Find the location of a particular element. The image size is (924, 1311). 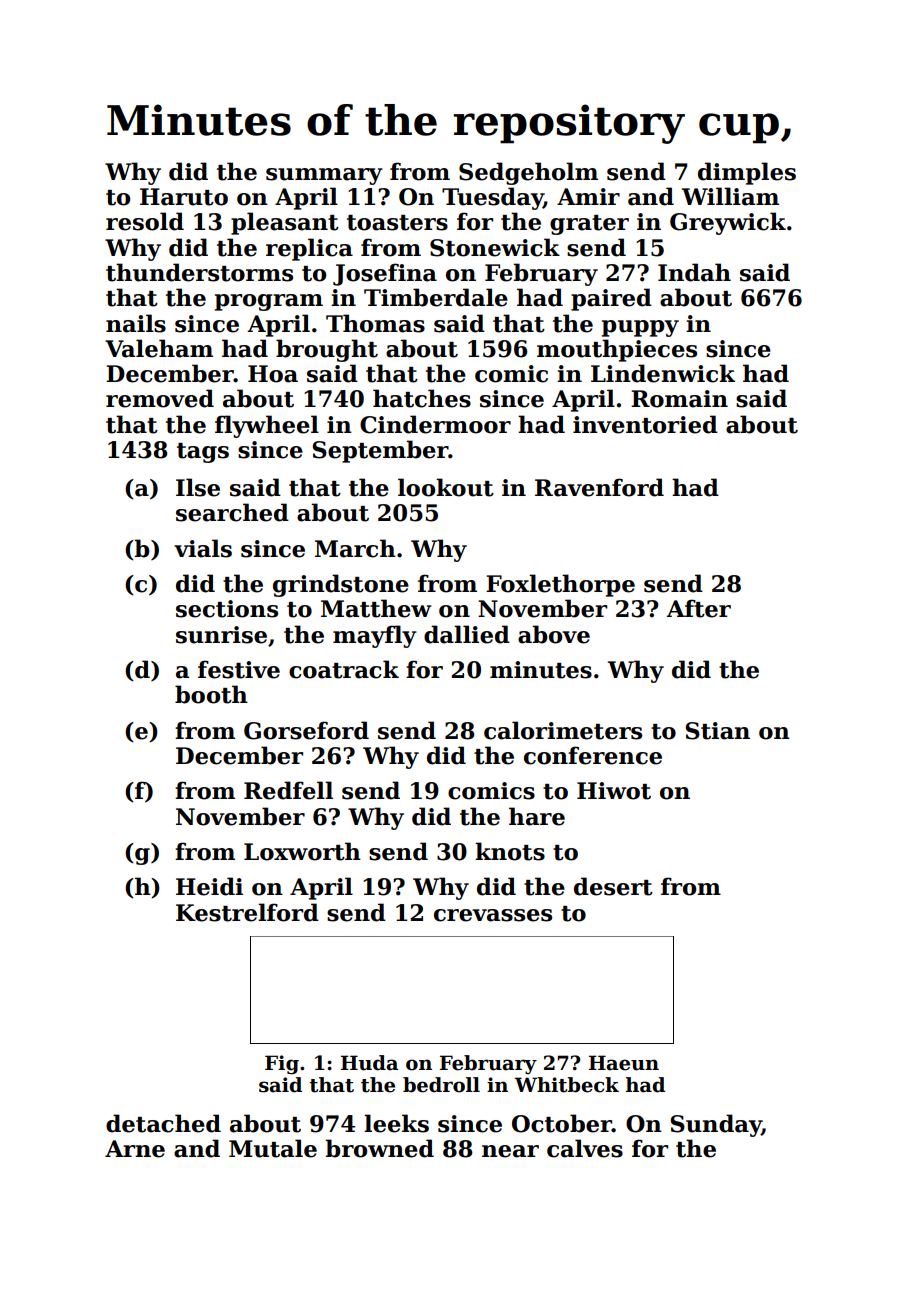

Stian is located at coordinates (717, 731).
